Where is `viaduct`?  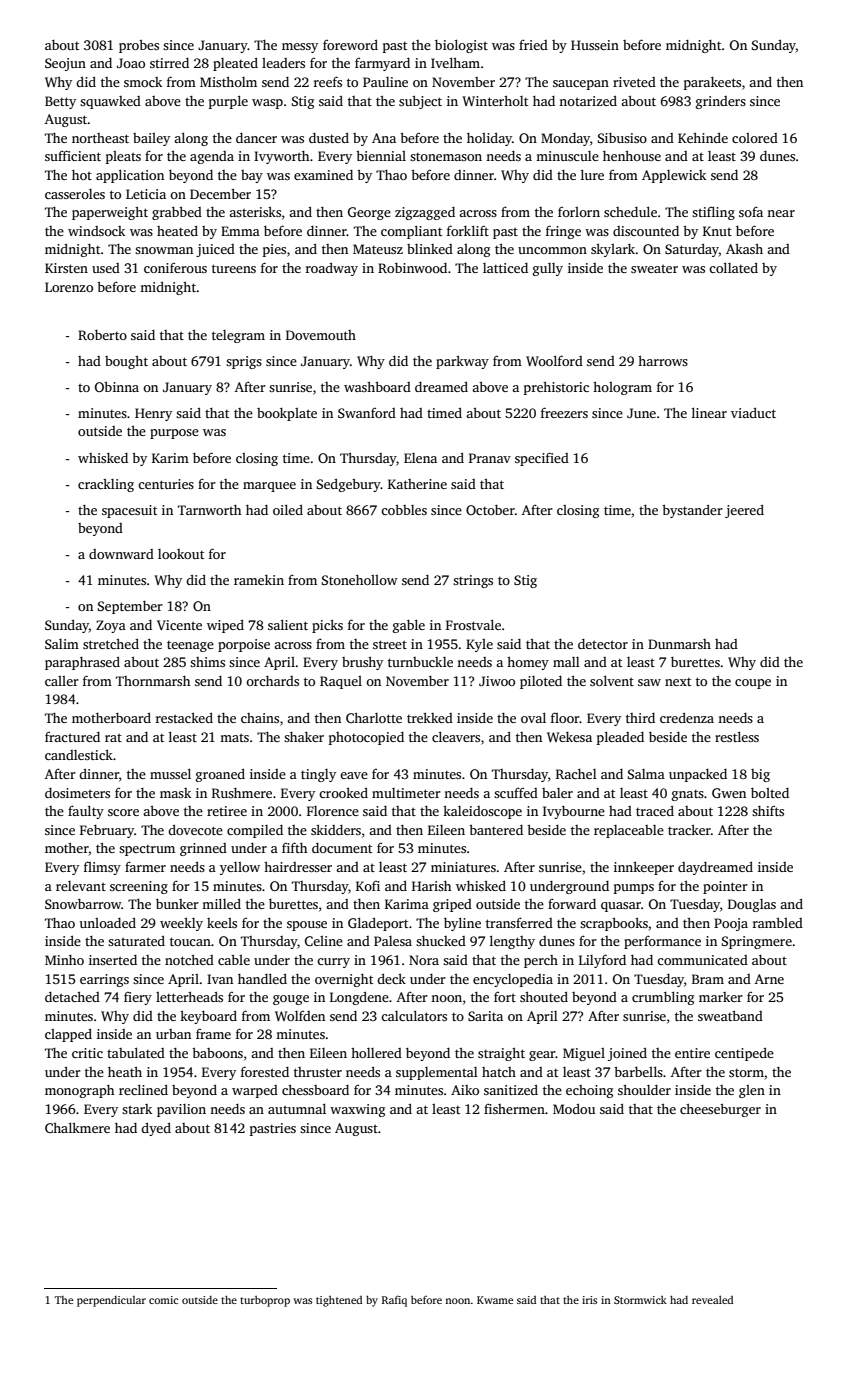 viaduct is located at coordinates (753, 412).
